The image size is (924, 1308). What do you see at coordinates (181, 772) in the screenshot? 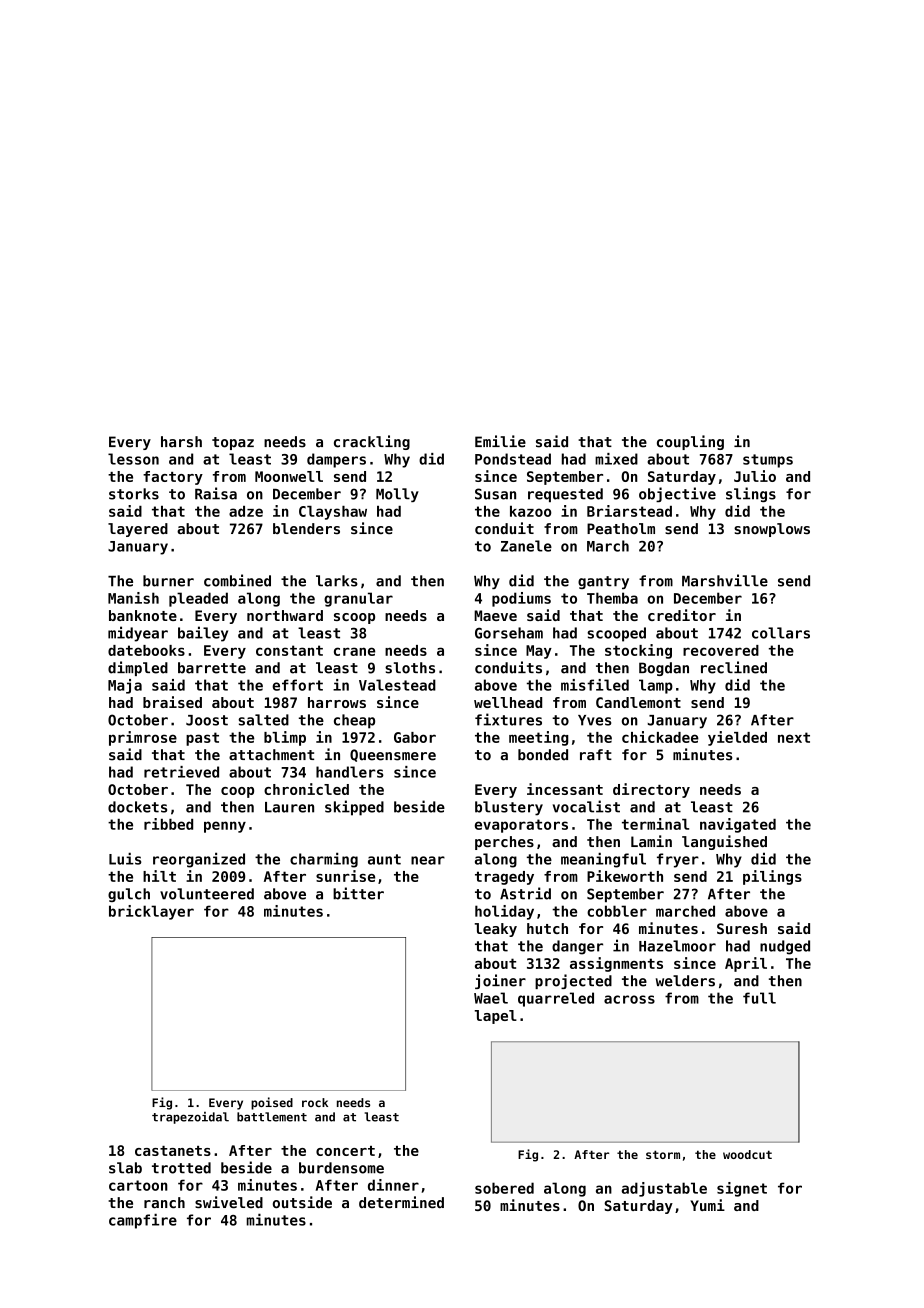
I see `retrieved` at bounding box center [181, 772].
